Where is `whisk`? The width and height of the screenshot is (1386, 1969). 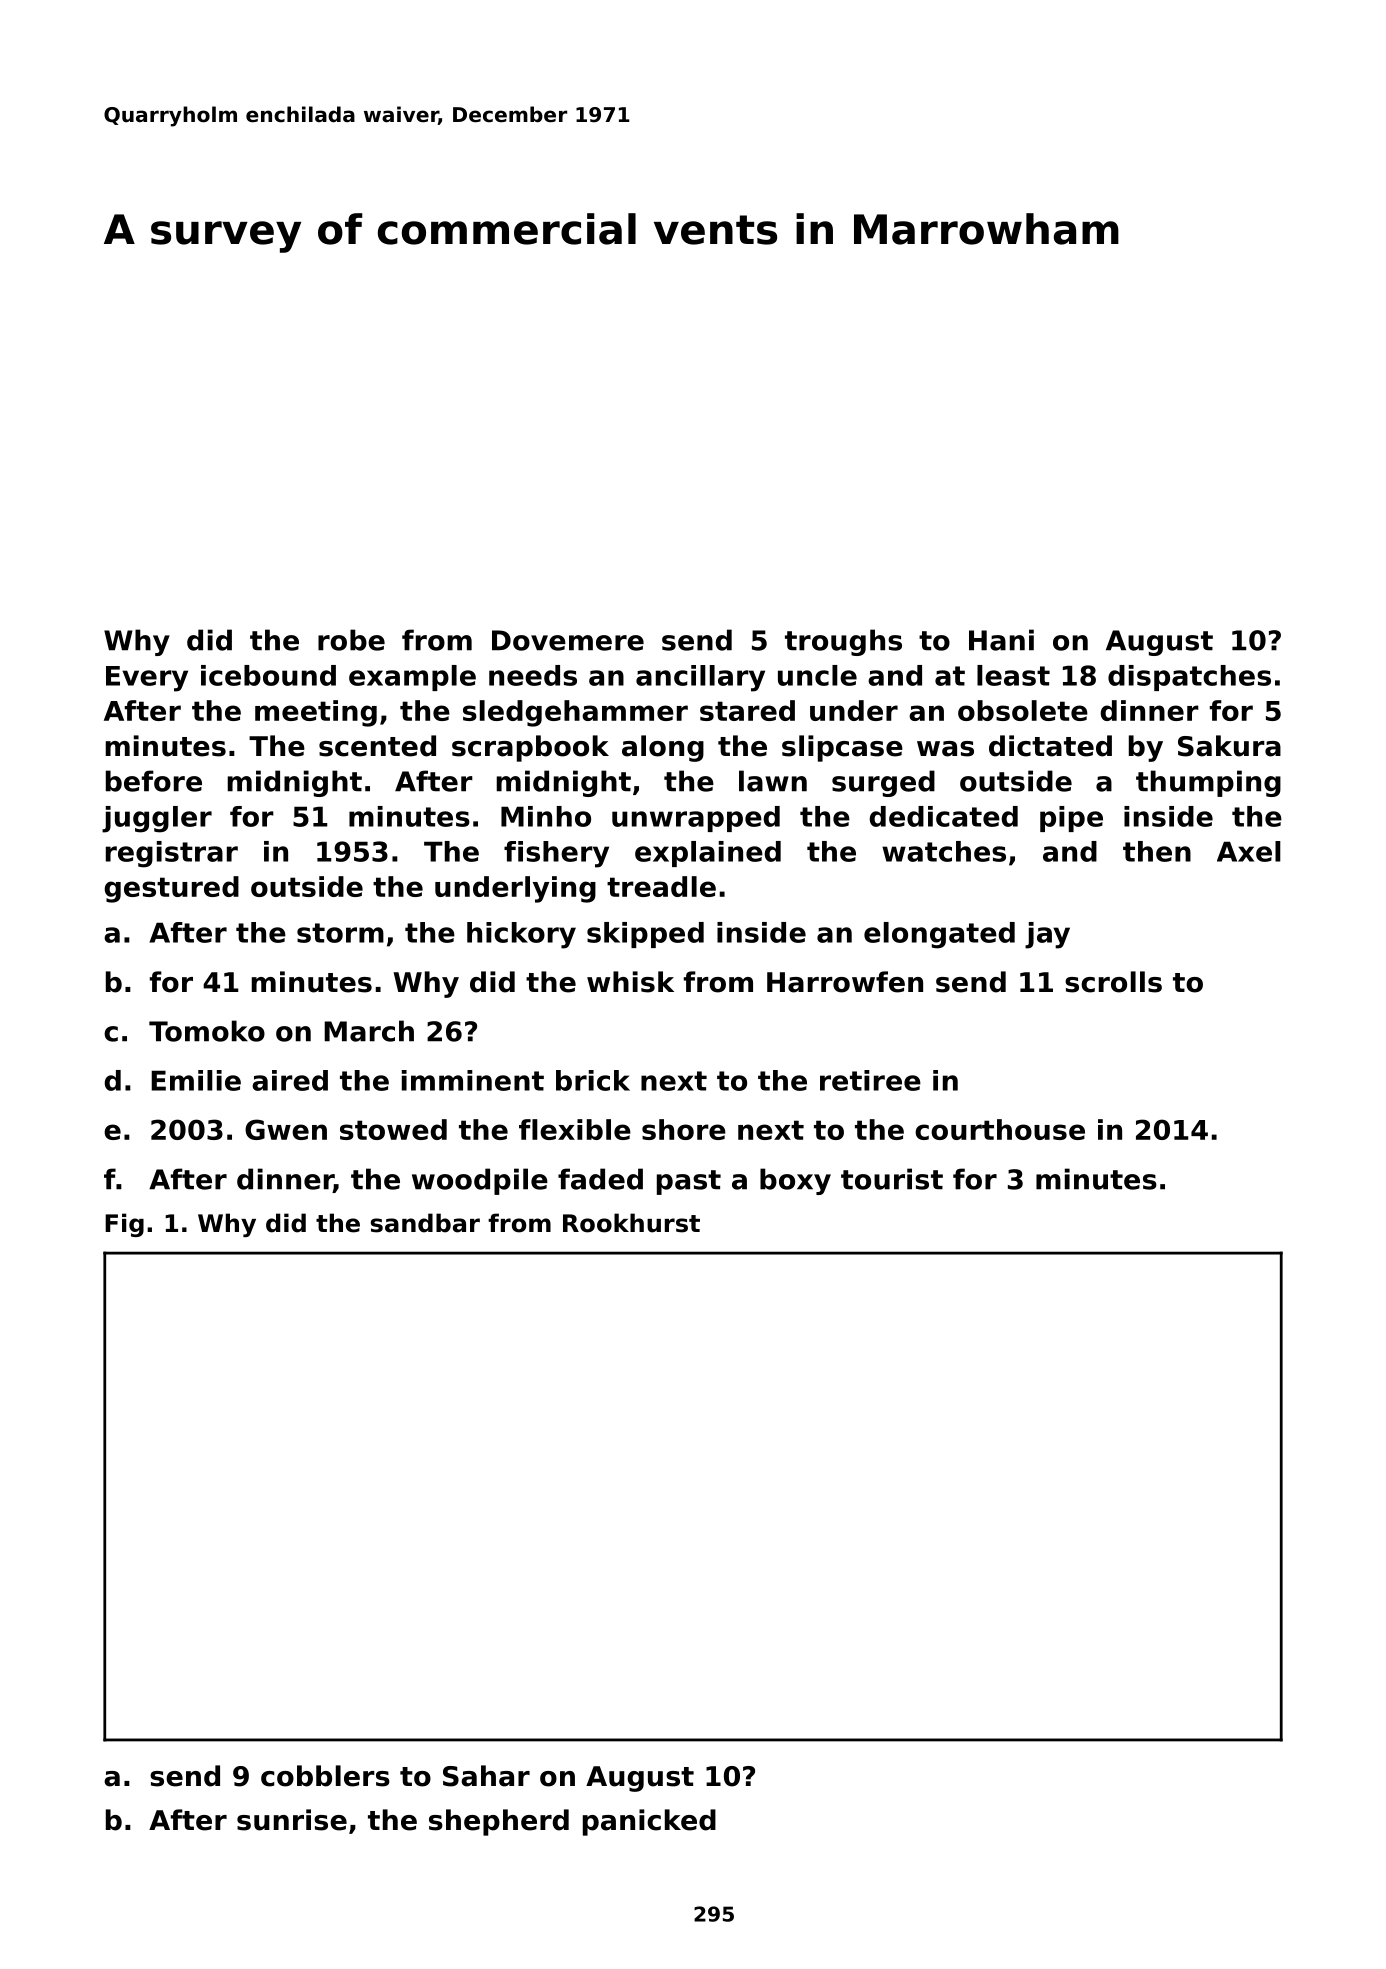 whisk is located at coordinates (630, 982).
